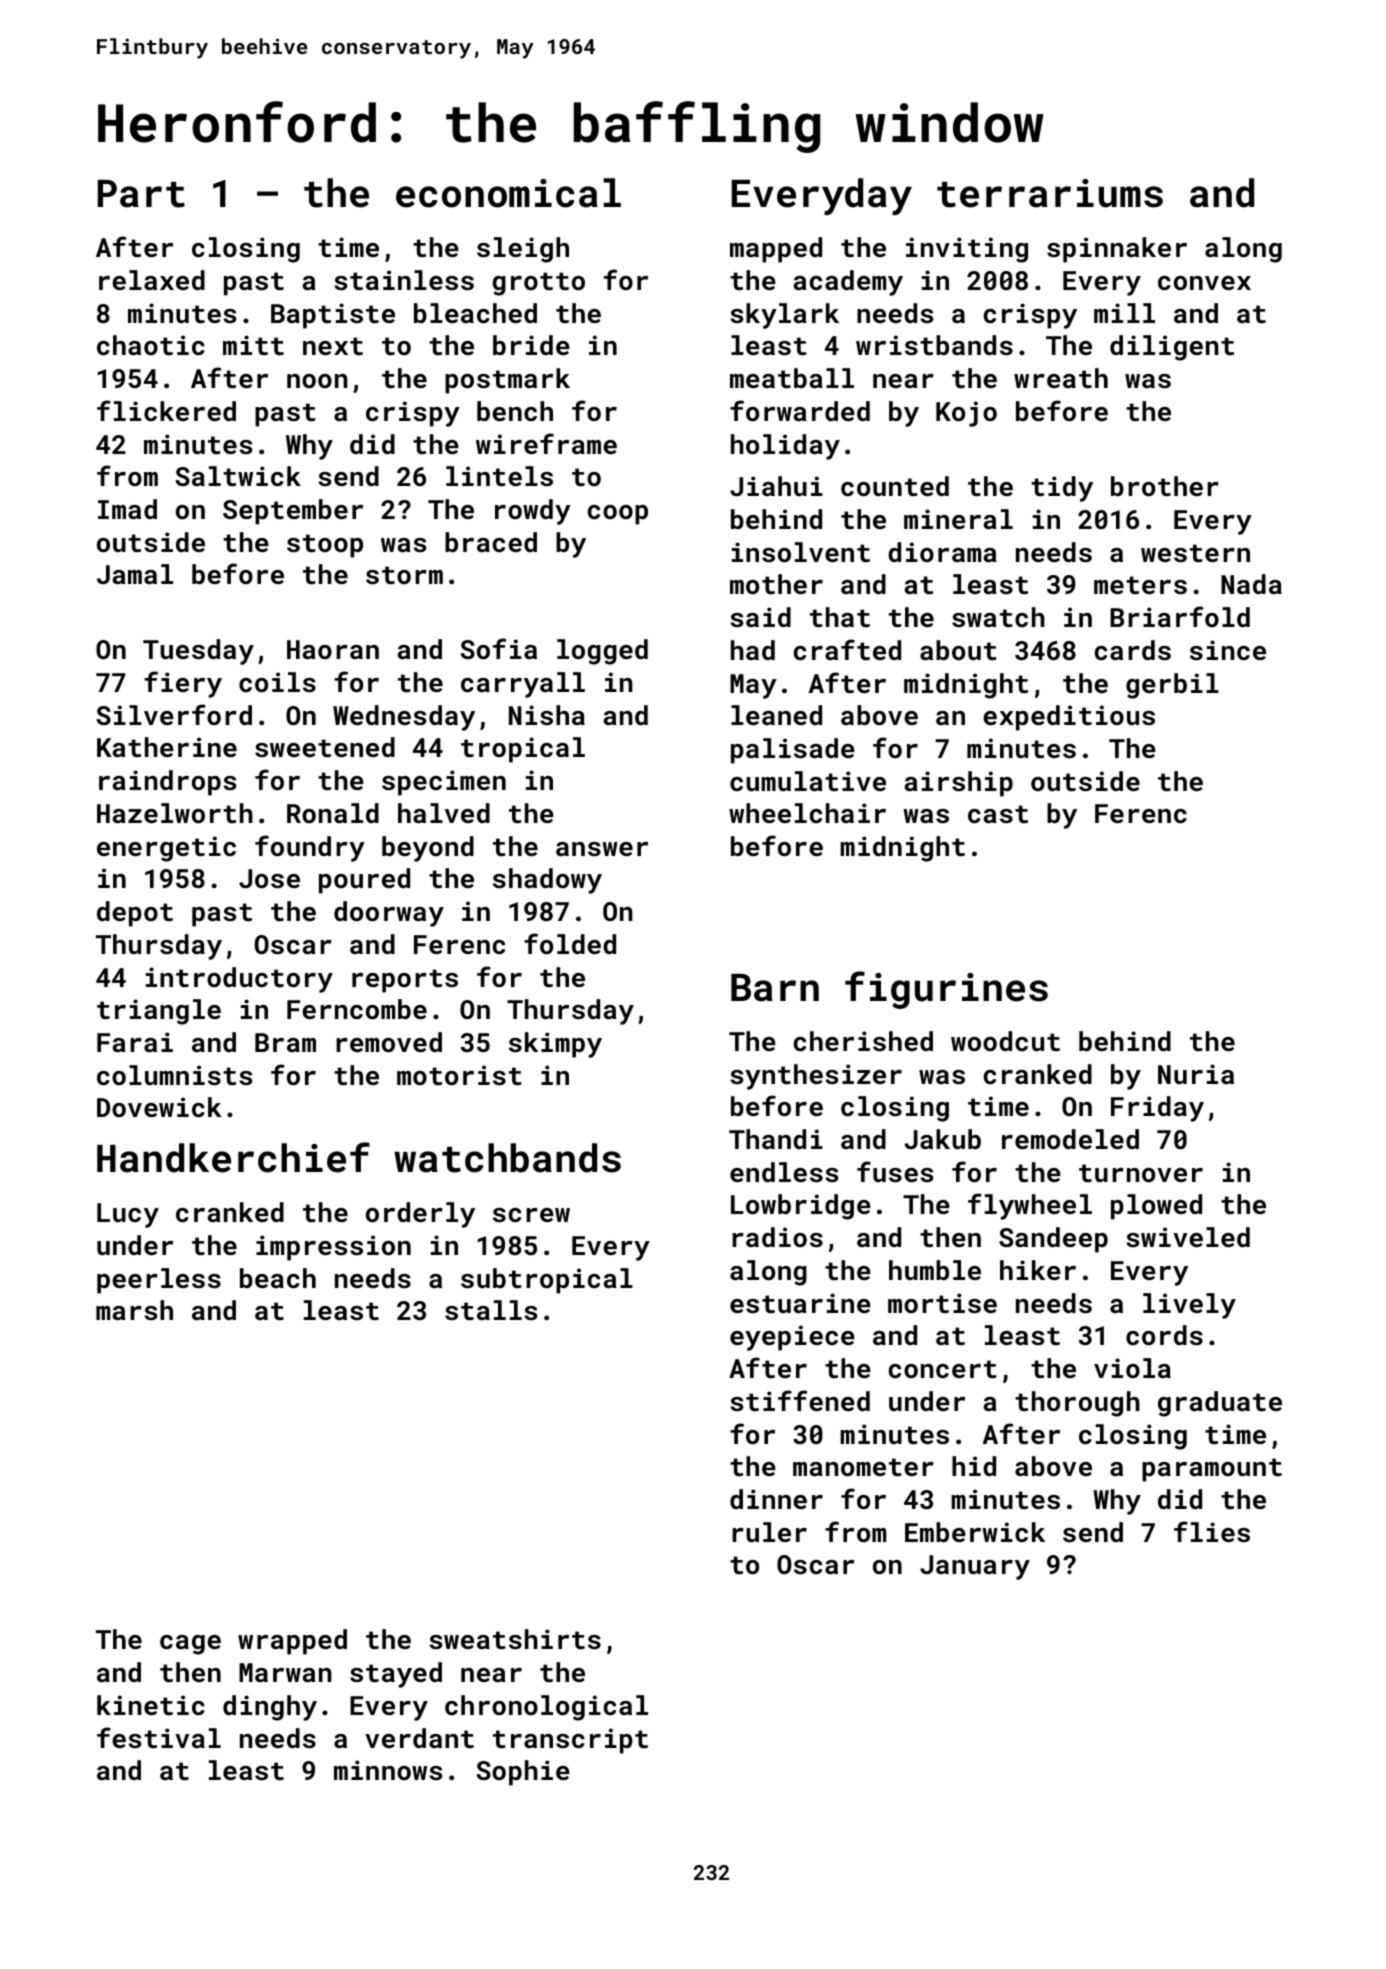 Image resolution: width=1386 pixels, height=1969 pixels. I want to click on terrariums, so click(1050, 193).
